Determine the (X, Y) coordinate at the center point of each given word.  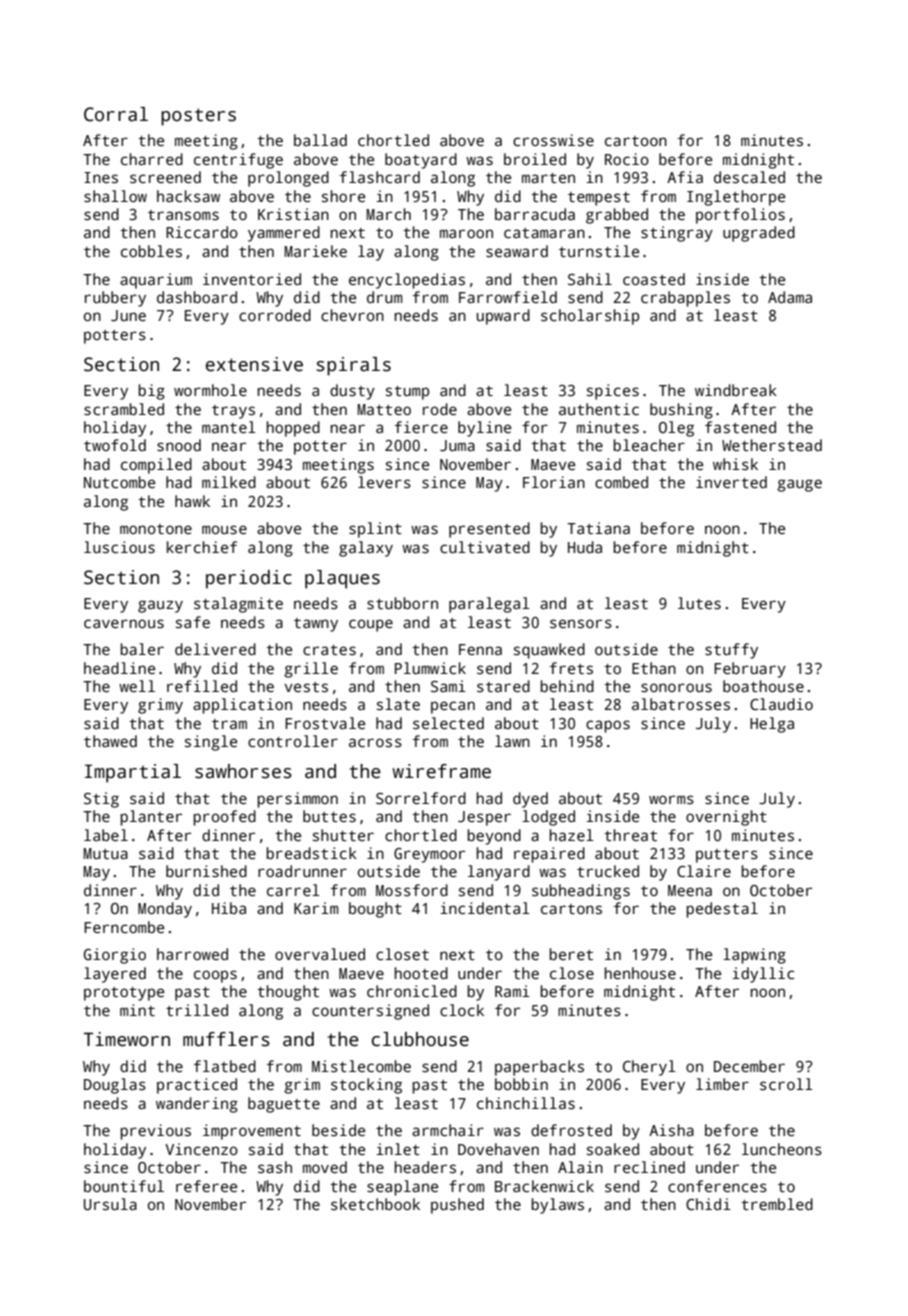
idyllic (763, 975)
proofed (224, 818)
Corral (116, 114)
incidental (485, 908)
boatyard (421, 161)
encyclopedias (407, 281)
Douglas (115, 1086)
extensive (254, 364)
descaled (749, 177)
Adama (790, 297)
